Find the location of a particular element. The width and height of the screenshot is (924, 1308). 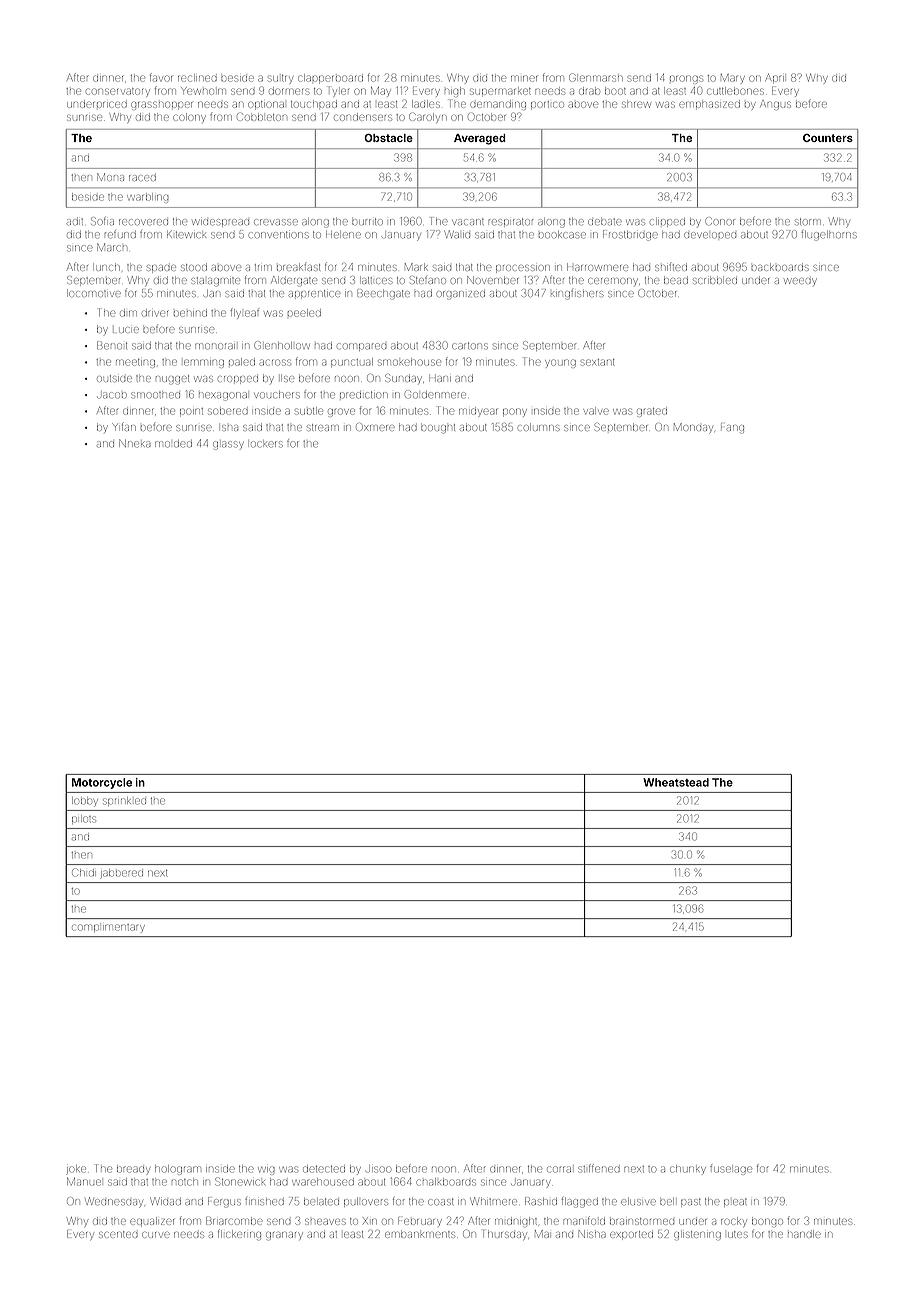

granary is located at coordinates (284, 1235).
